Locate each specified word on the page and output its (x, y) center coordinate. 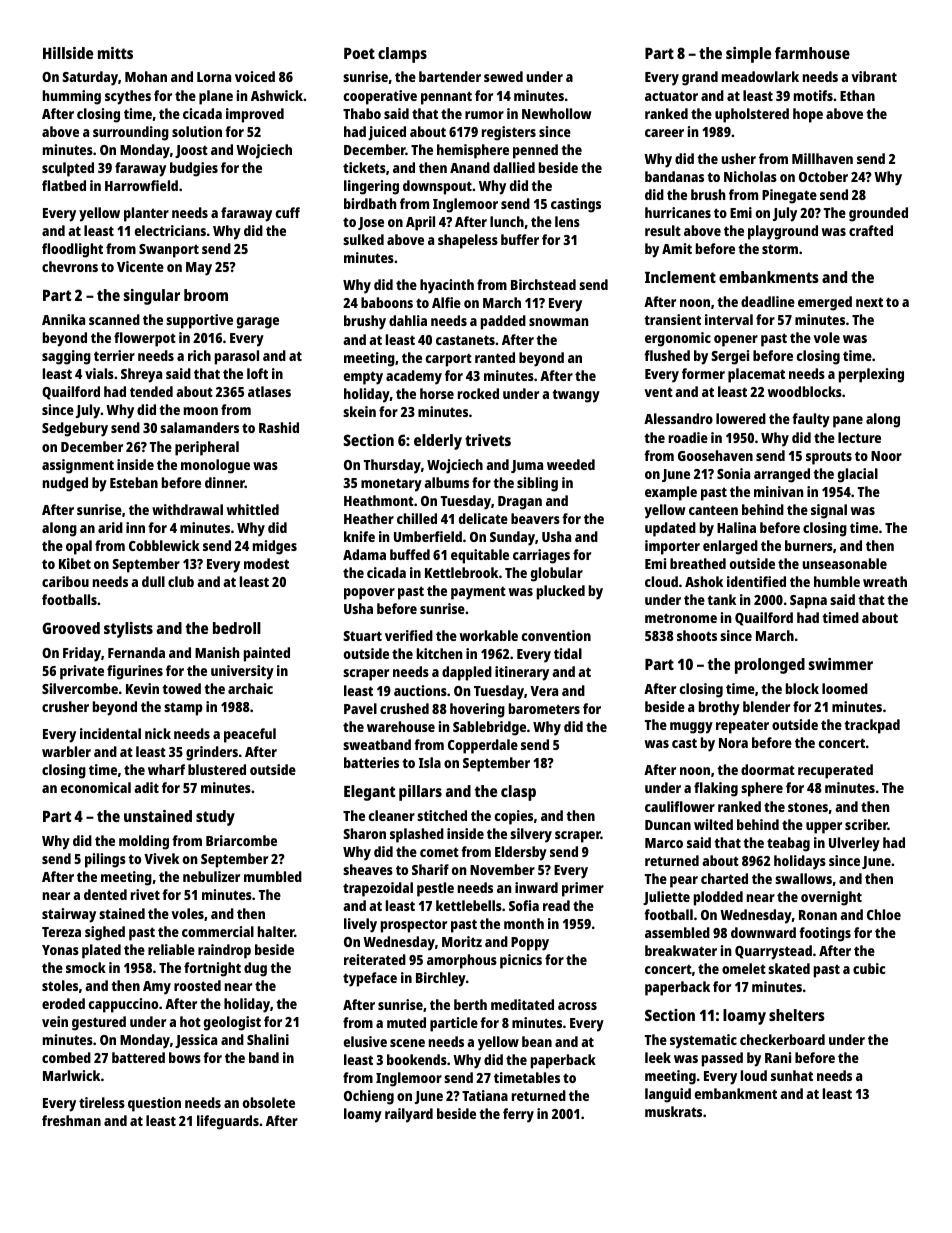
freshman (71, 1120)
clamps (402, 55)
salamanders (199, 427)
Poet (359, 53)
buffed (410, 554)
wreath (885, 581)
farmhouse (812, 53)
